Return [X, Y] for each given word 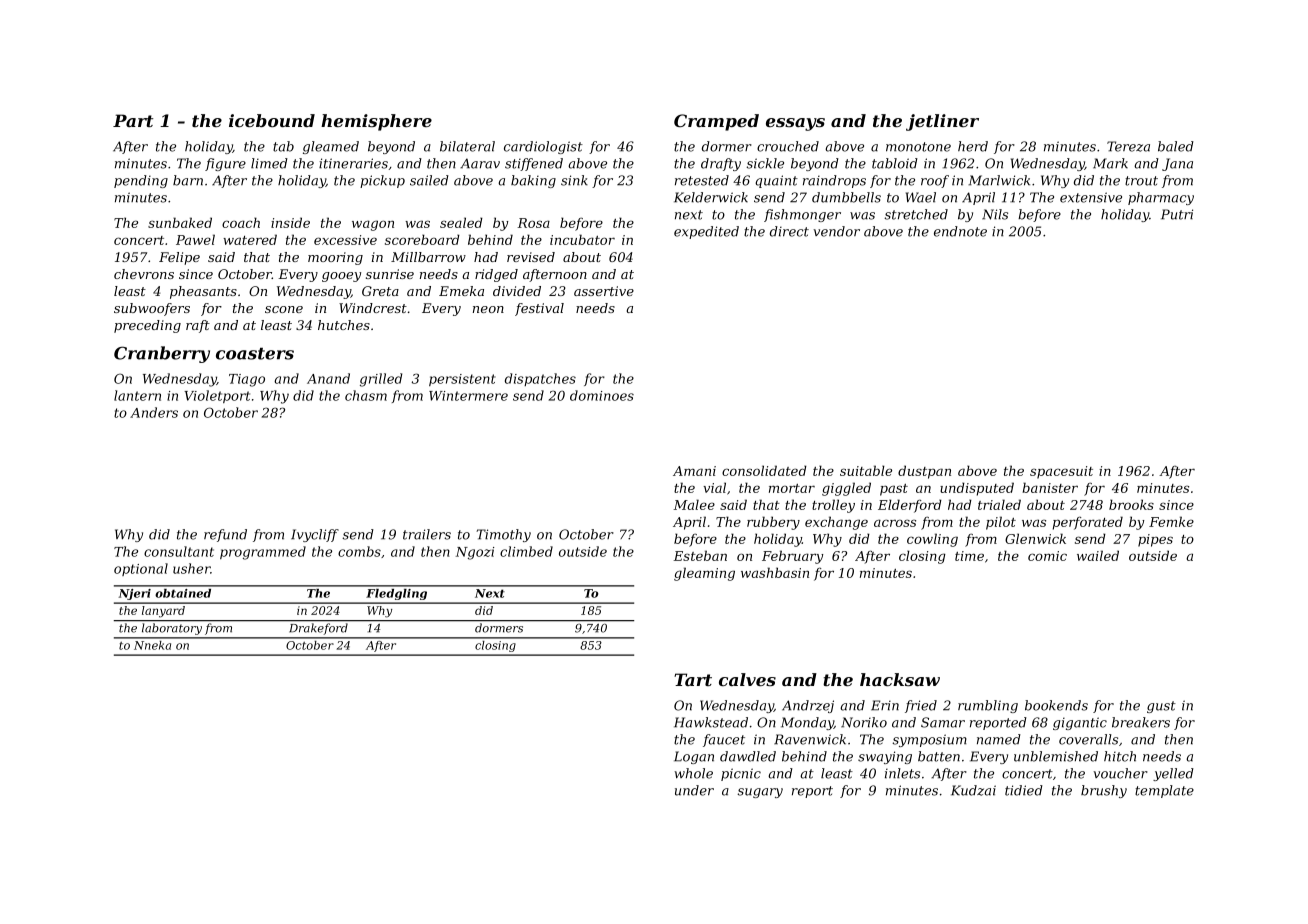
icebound [272, 120]
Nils [995, 214]
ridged [496, 275]
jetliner [942, 122]
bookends [1056, 705]
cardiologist [543, 147]
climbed [526, 551]
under [694, 790]
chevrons [144, 274]
